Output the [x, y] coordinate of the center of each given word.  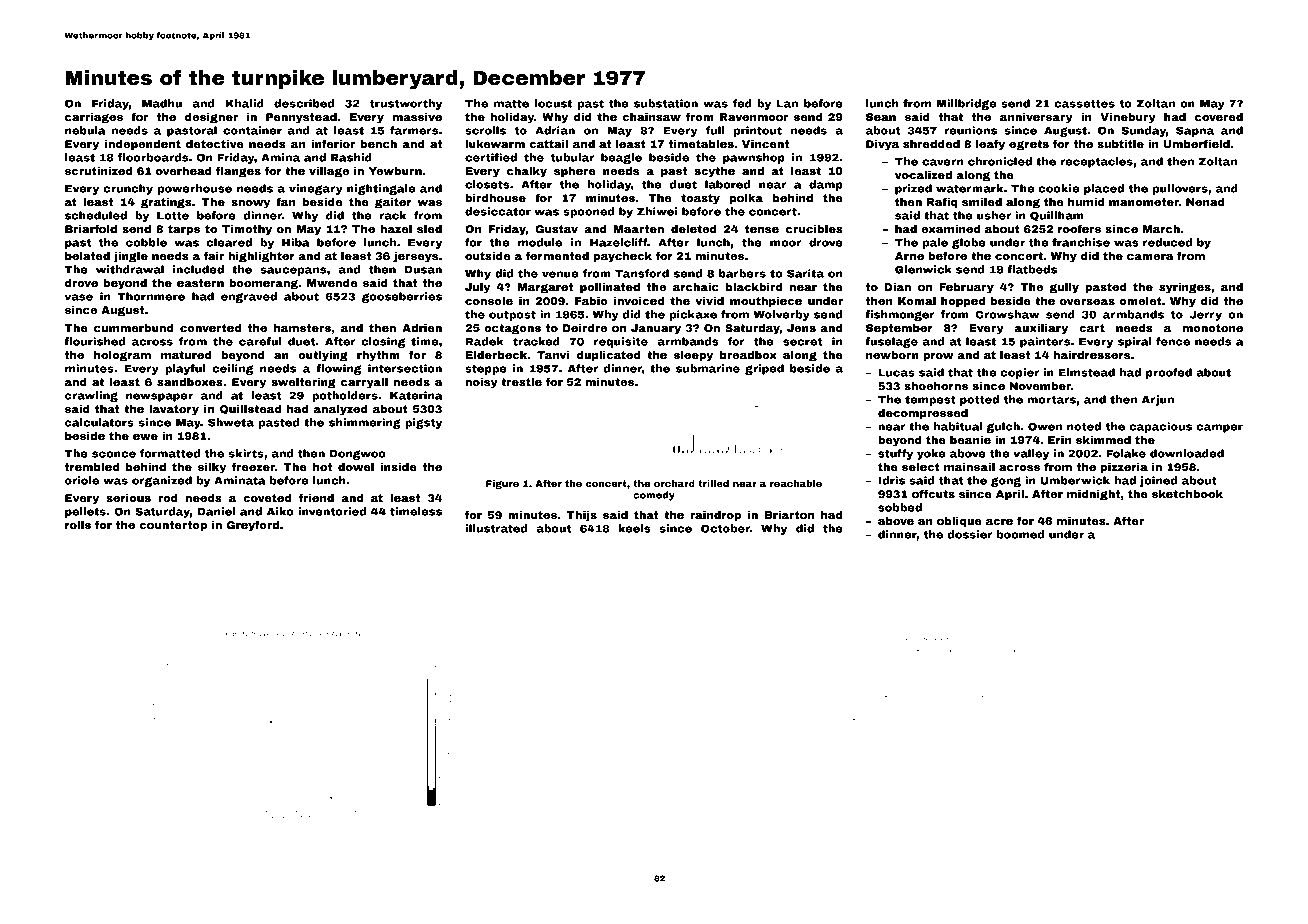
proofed [1169, 373]
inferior [333, 143]
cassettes [1084, 104]
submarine [708, 368]
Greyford [253, 526]
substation [666, 103]
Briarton [789, 515]
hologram [122, 356]
